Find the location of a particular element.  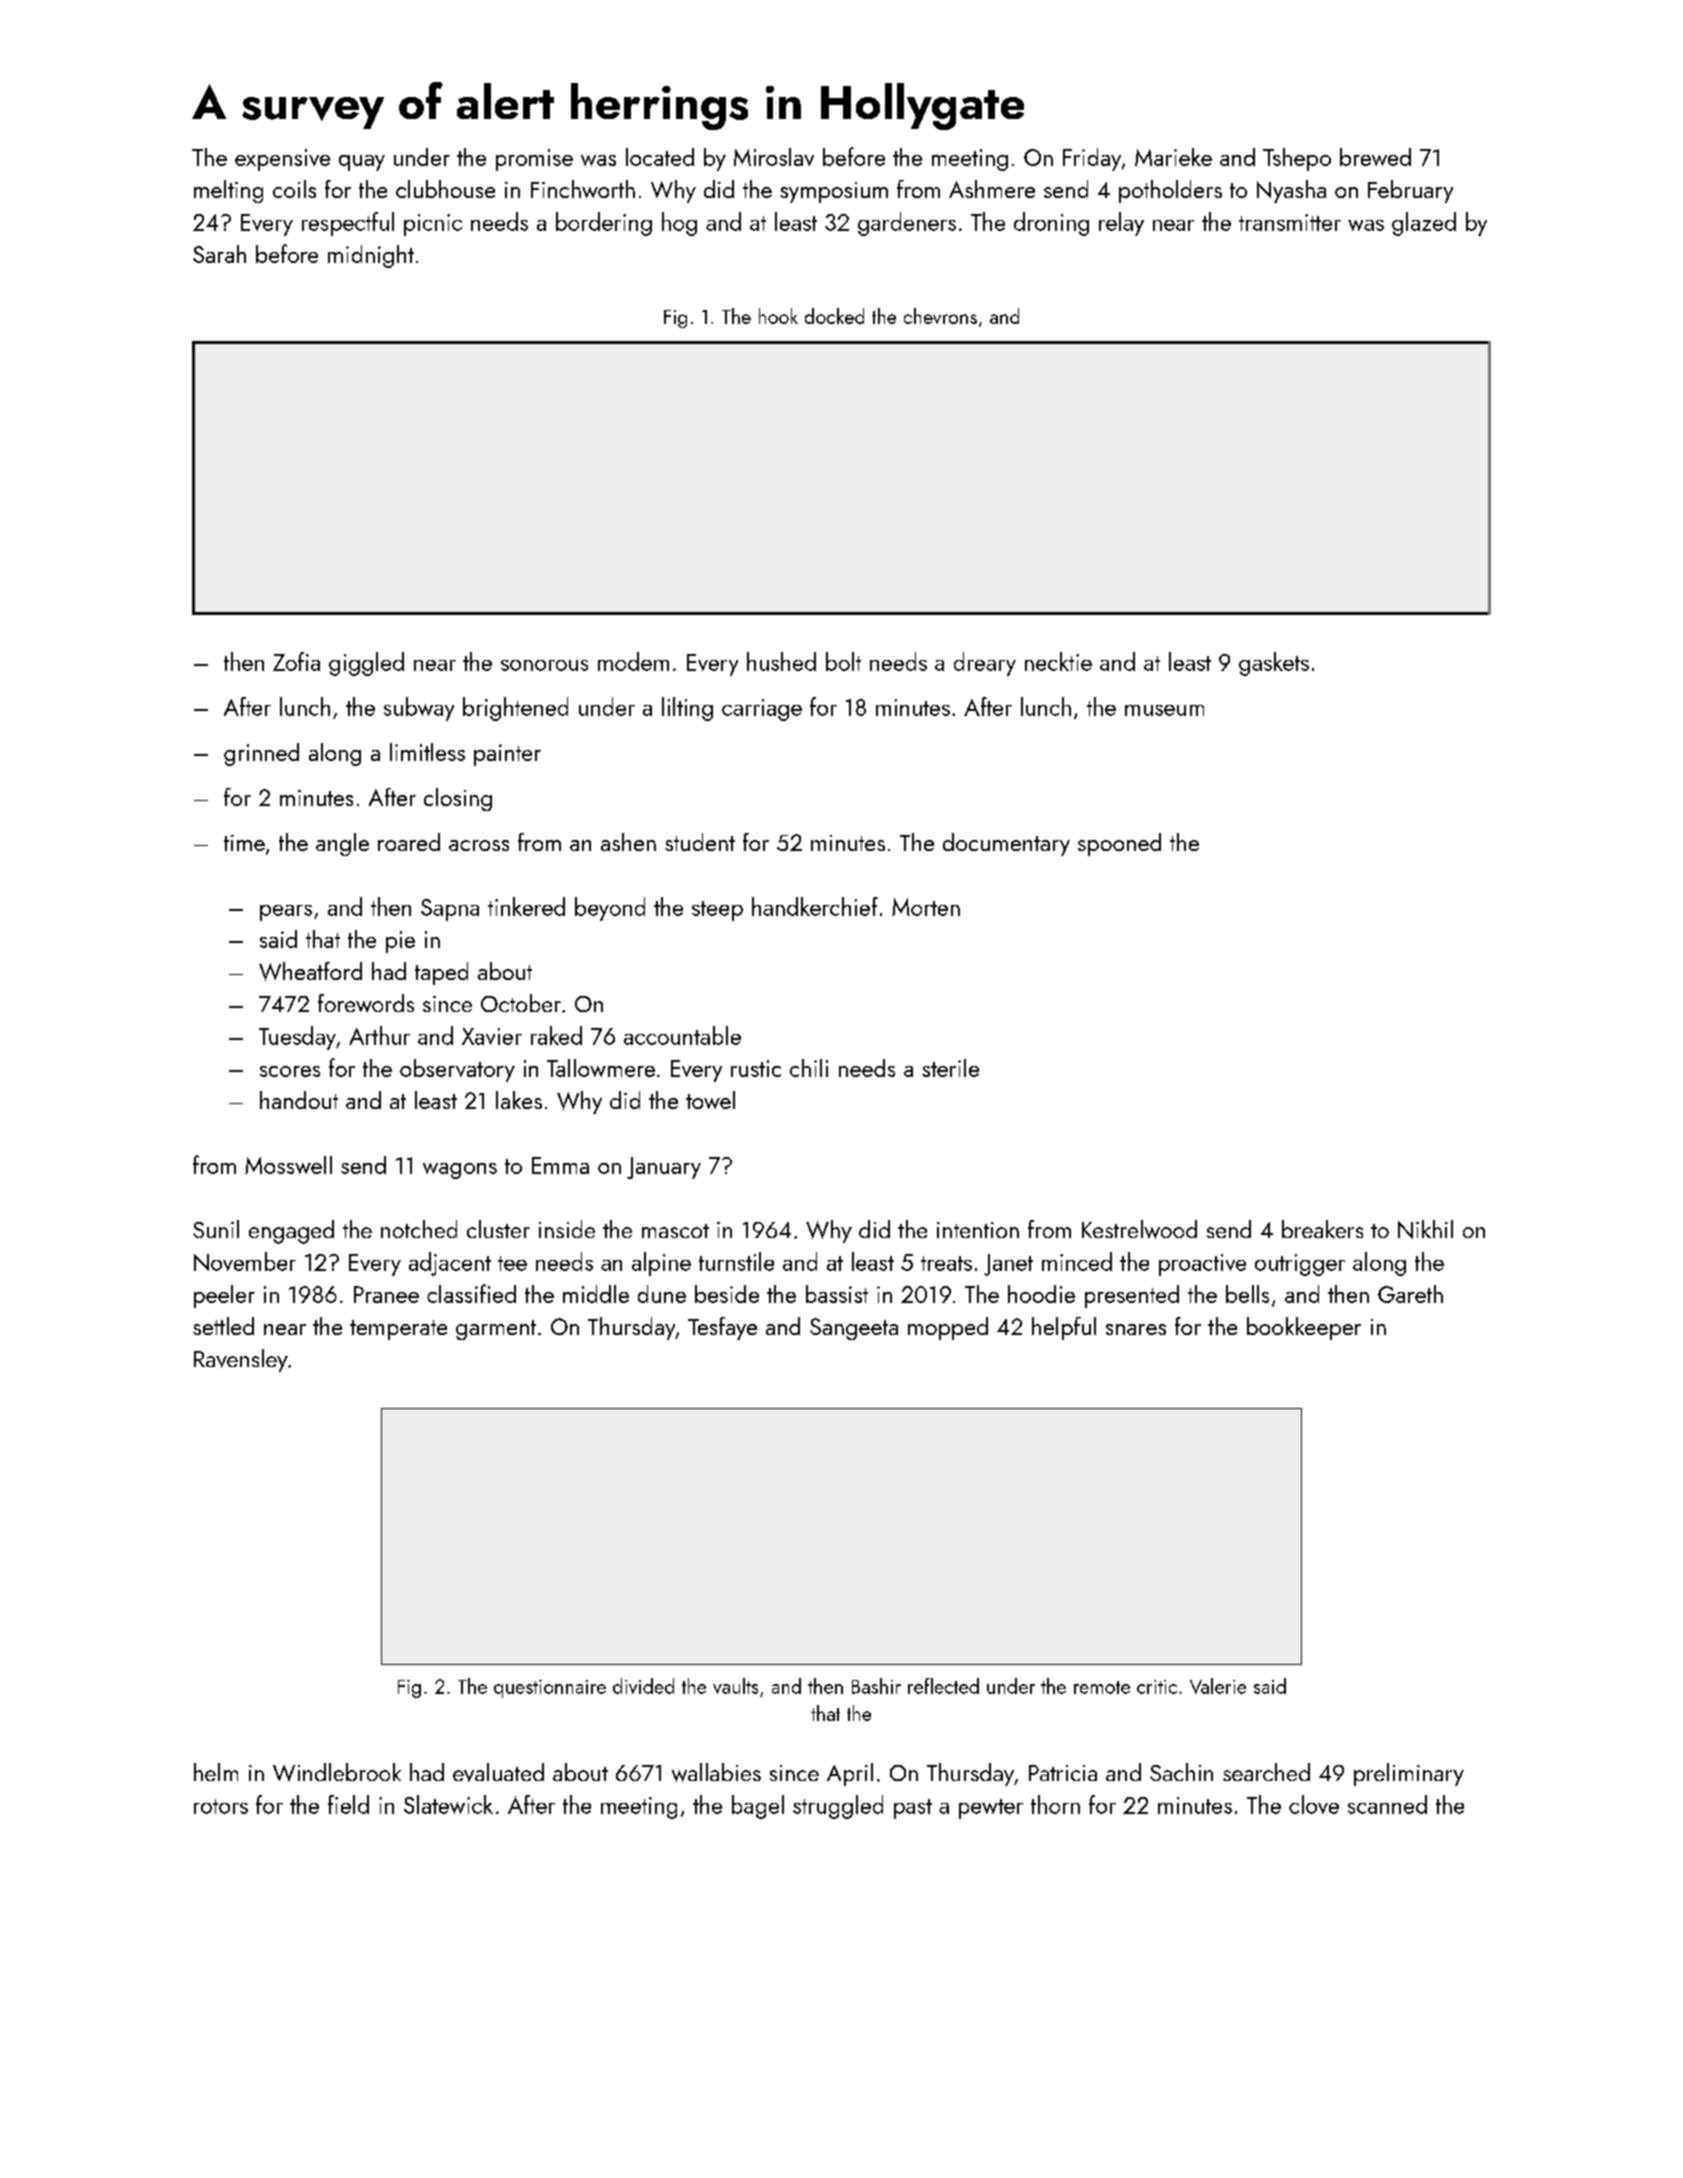

midnight is located at coordinates (371, 256).
